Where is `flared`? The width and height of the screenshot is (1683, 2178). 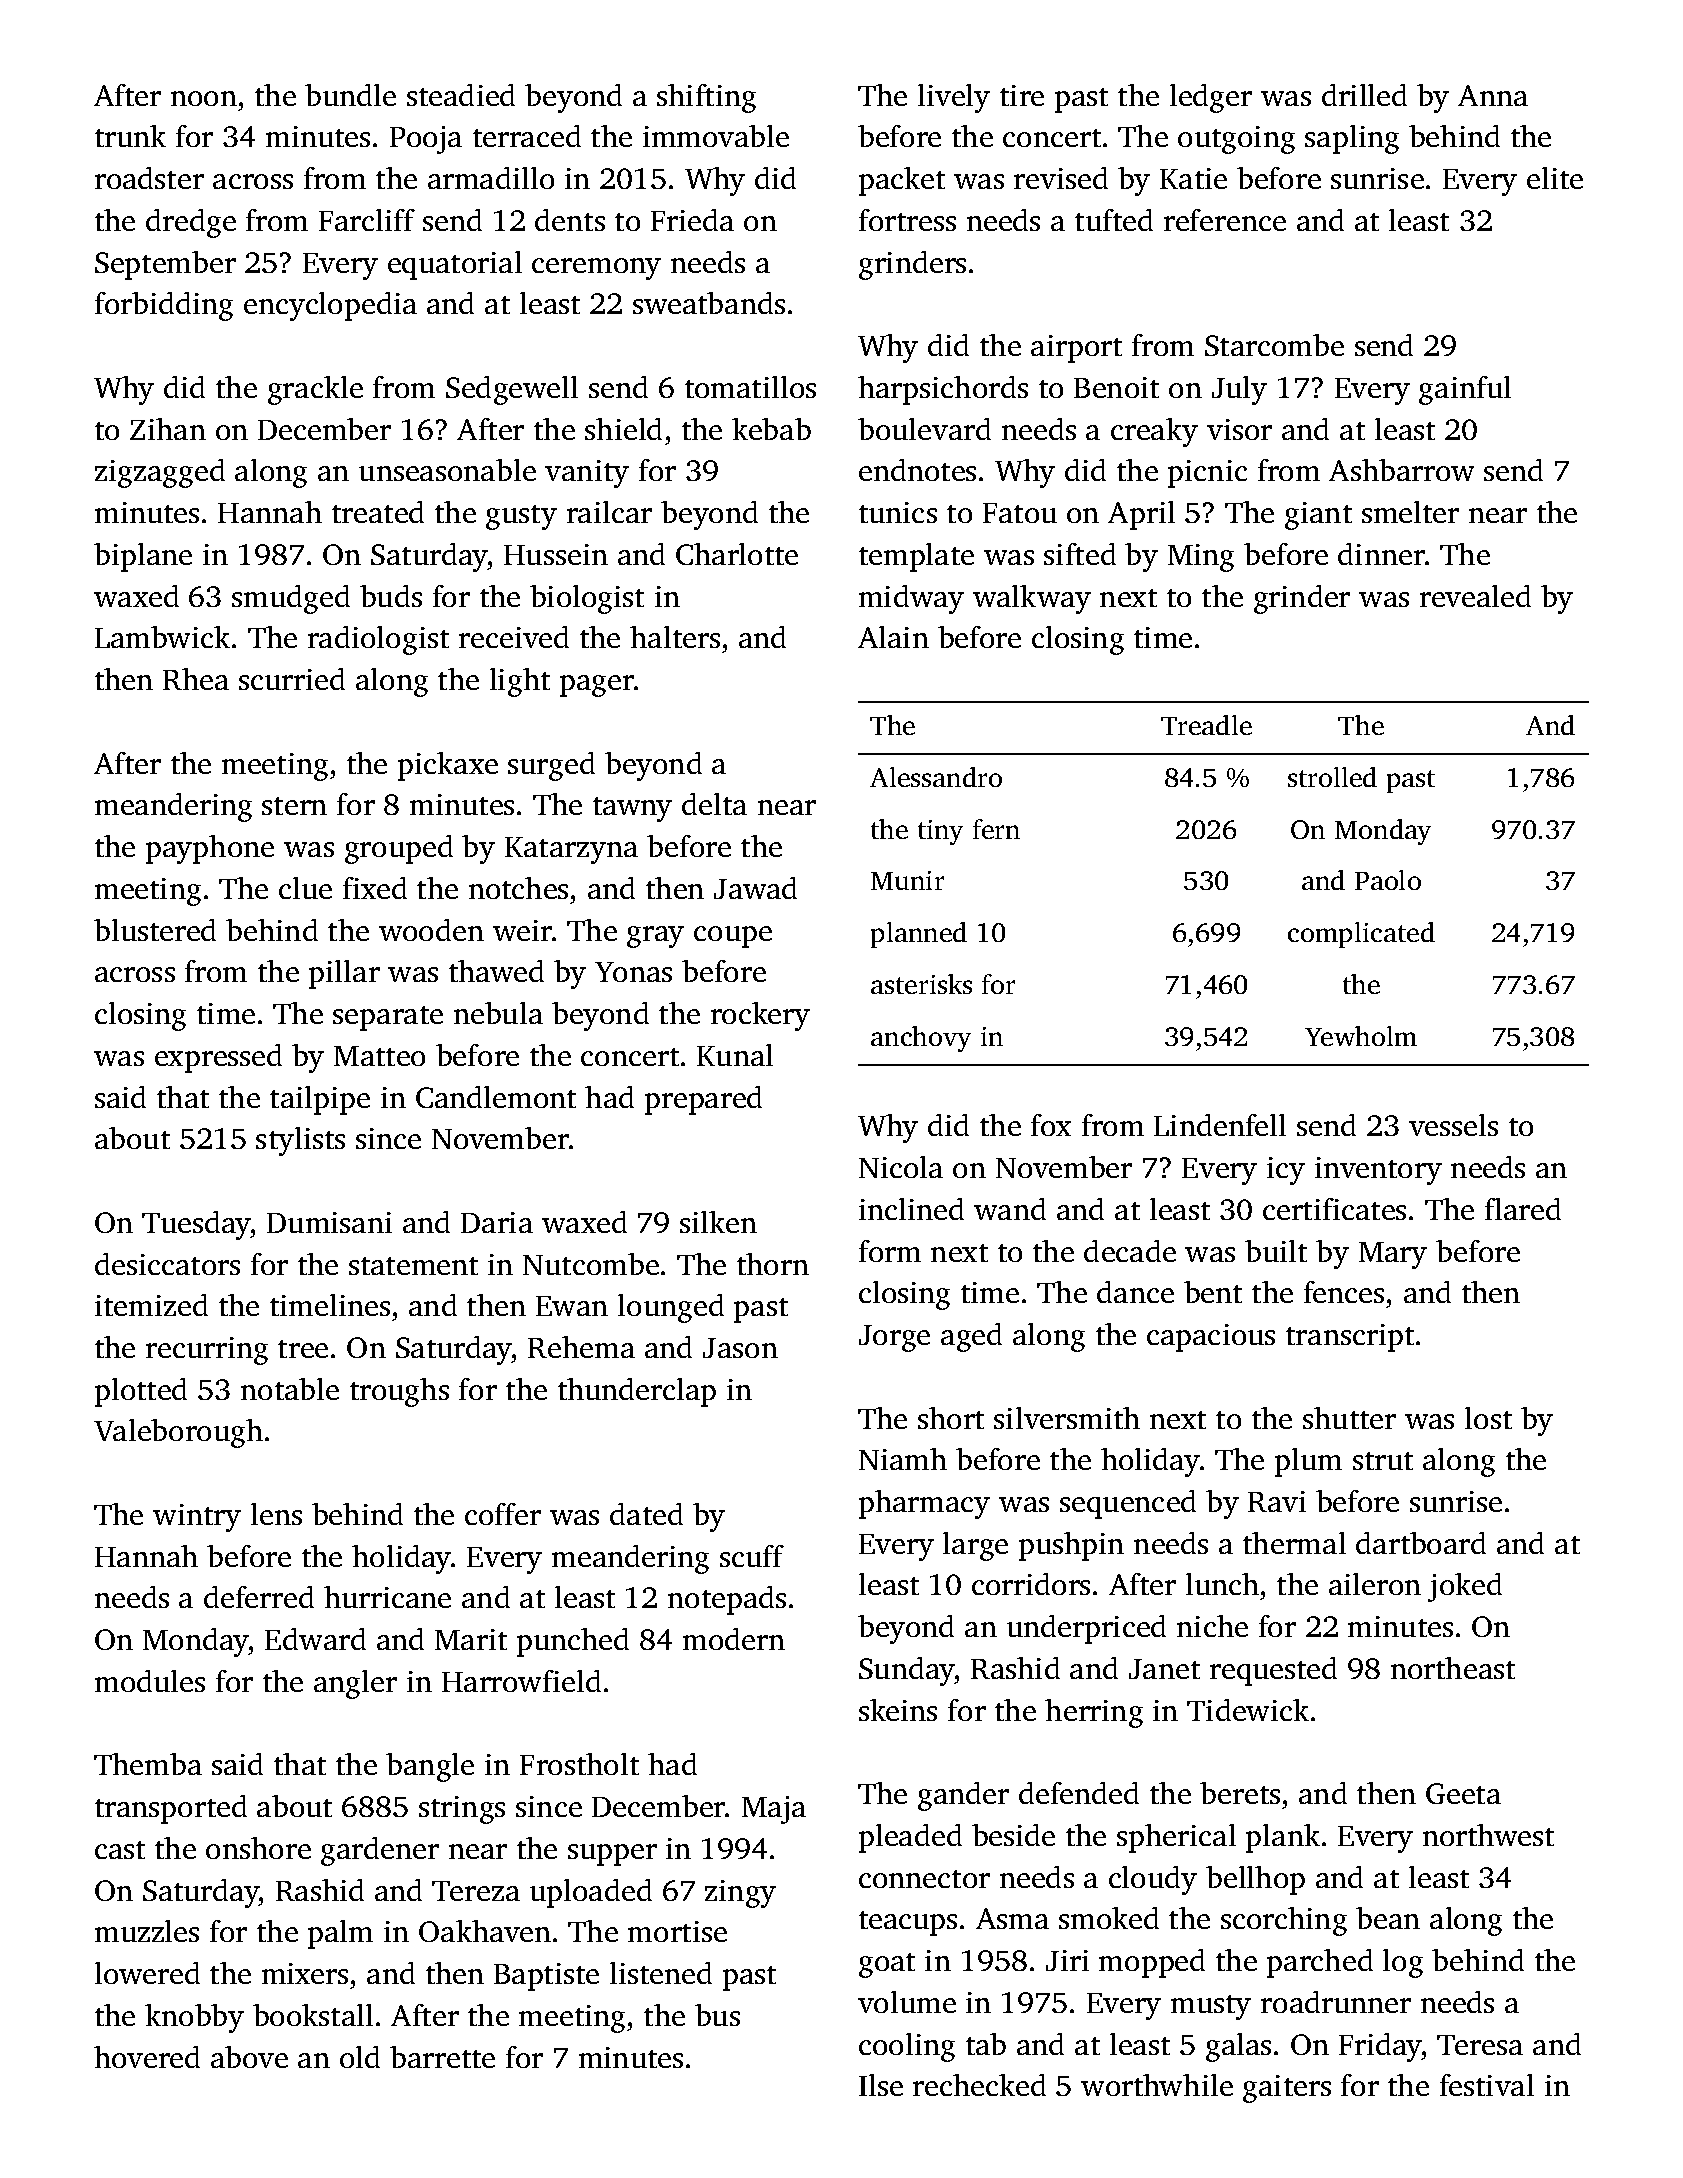 flared is located at coordinates (1523, 1209).
